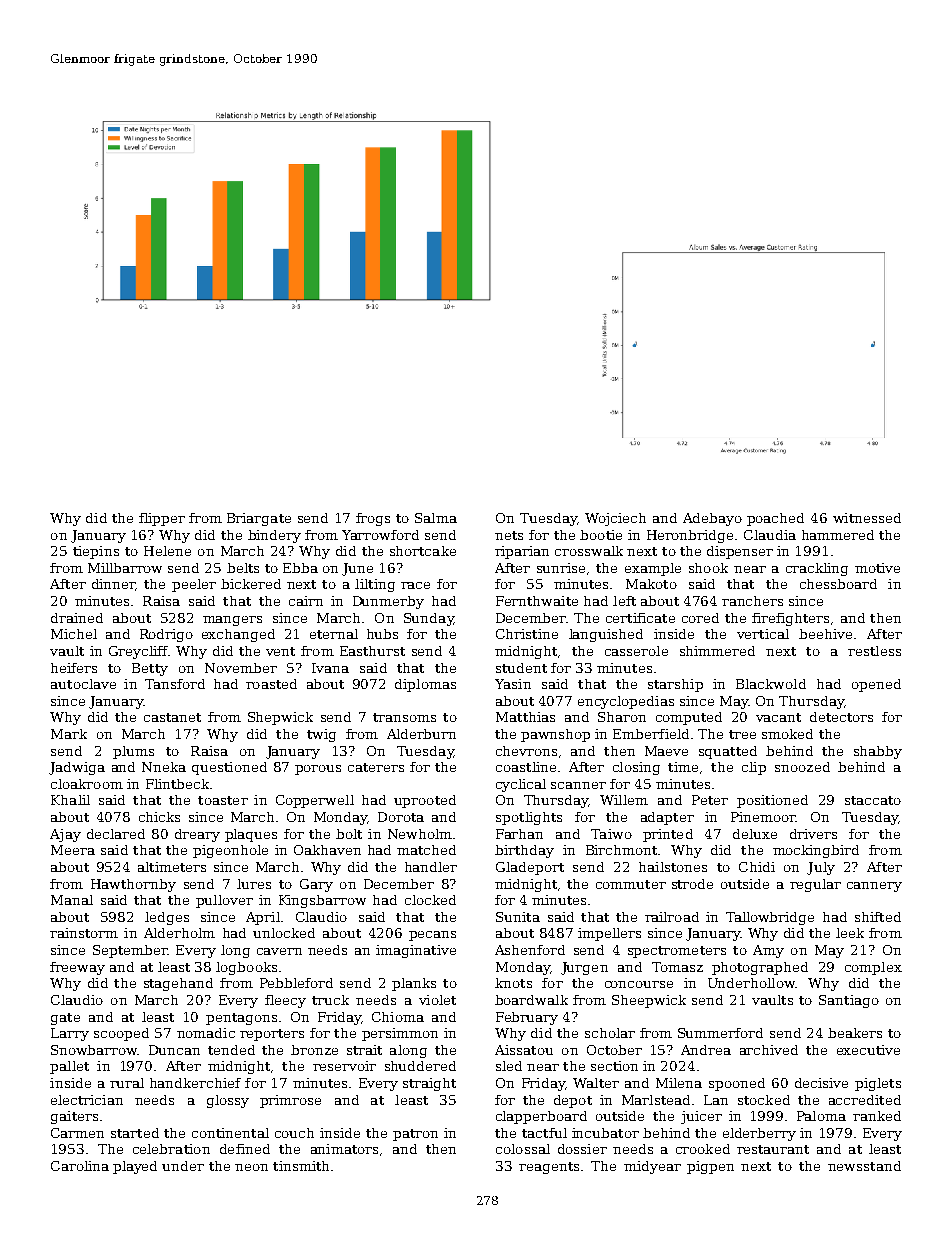 Image resolution: width=952 pixels, height=1233 pixels. What do you see at coordinates (162, 519) in the screenshot?
I see `flipper` at bounding box center [162, 519].
